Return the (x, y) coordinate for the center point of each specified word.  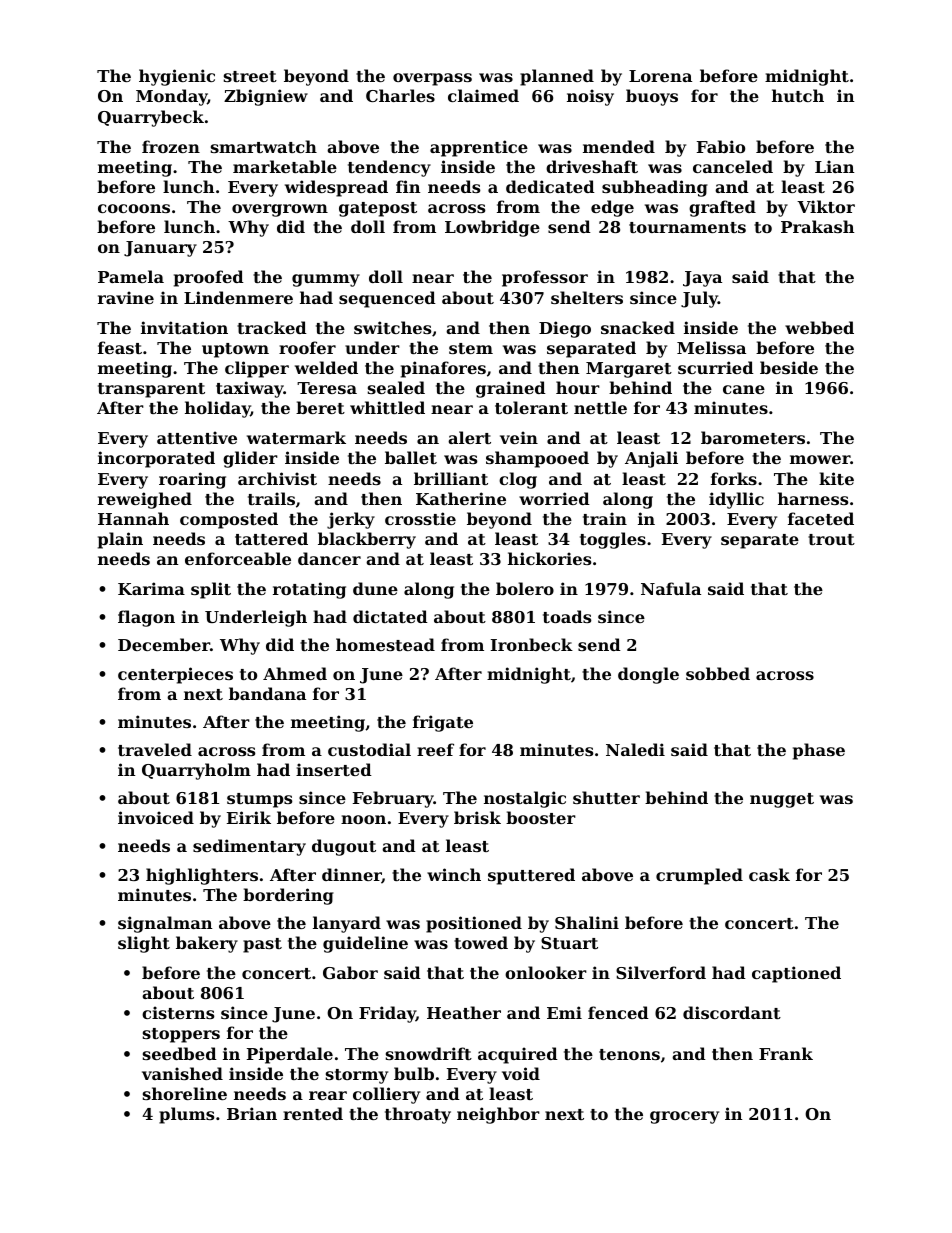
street (250, 76)
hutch (798, 95)
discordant (732, 1012)
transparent (151, 390)
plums (186, 1115)
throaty (418, 1115)
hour (578, 387)
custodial (369, 749)
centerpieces (175, 675)
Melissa (711, 347)
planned (557, 77)
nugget (782, 800)
